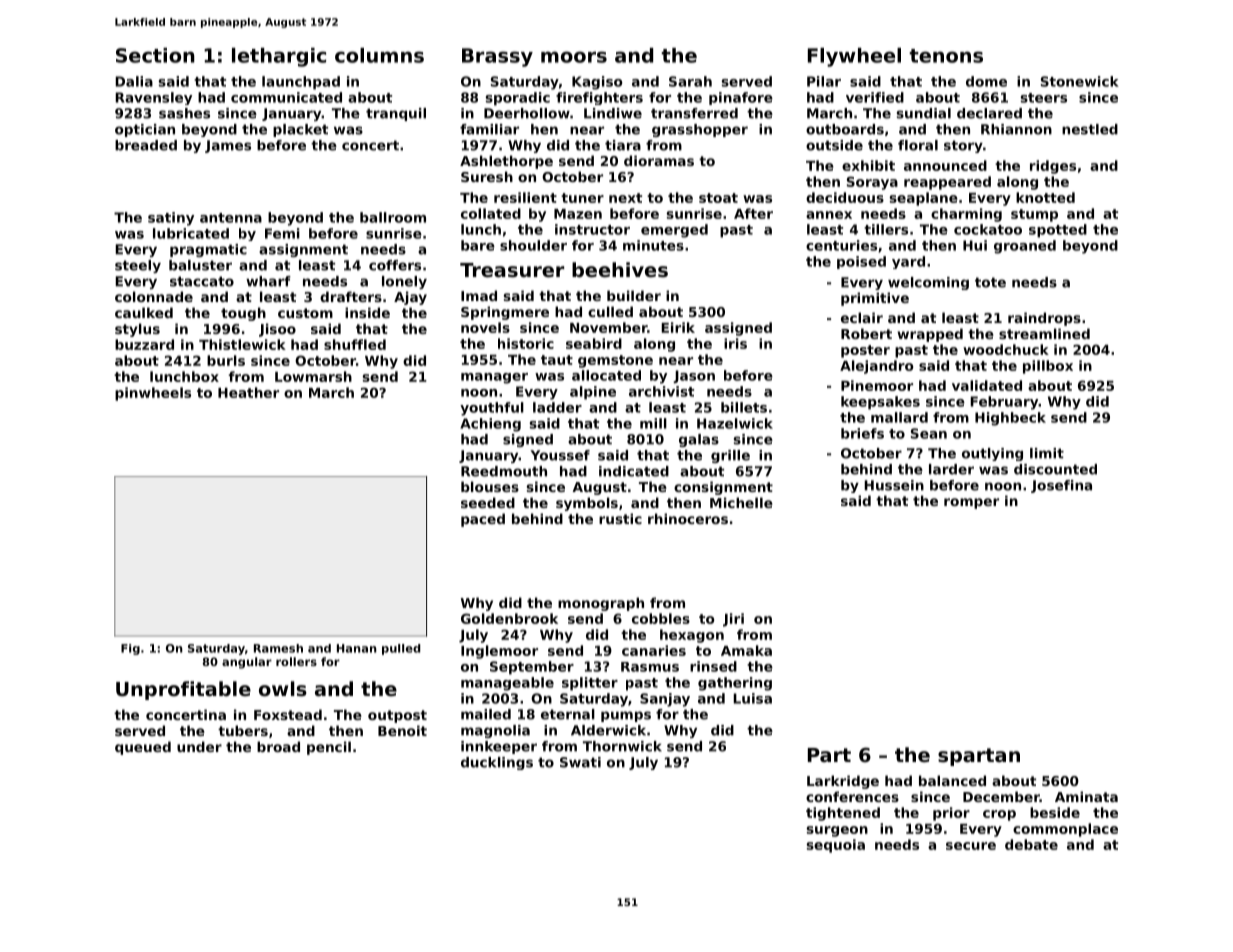 This screenshot has height=952, width=1233. What do you see at coordinates (489, 129) in the screenshot?
I see `familiar` at bounding box center [489, 129].
